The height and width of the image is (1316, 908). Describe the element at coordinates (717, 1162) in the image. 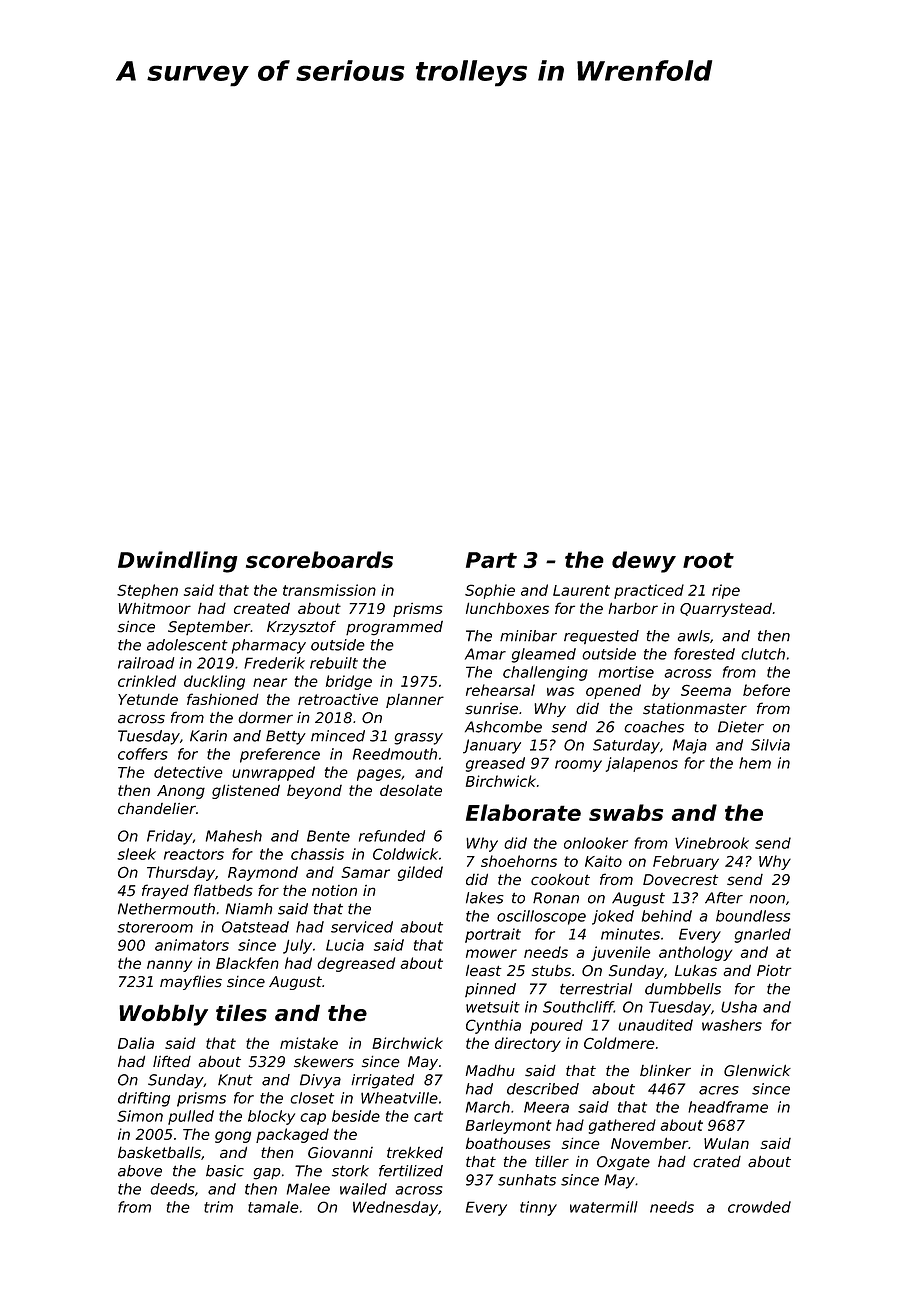

I see `crated` at that location.
